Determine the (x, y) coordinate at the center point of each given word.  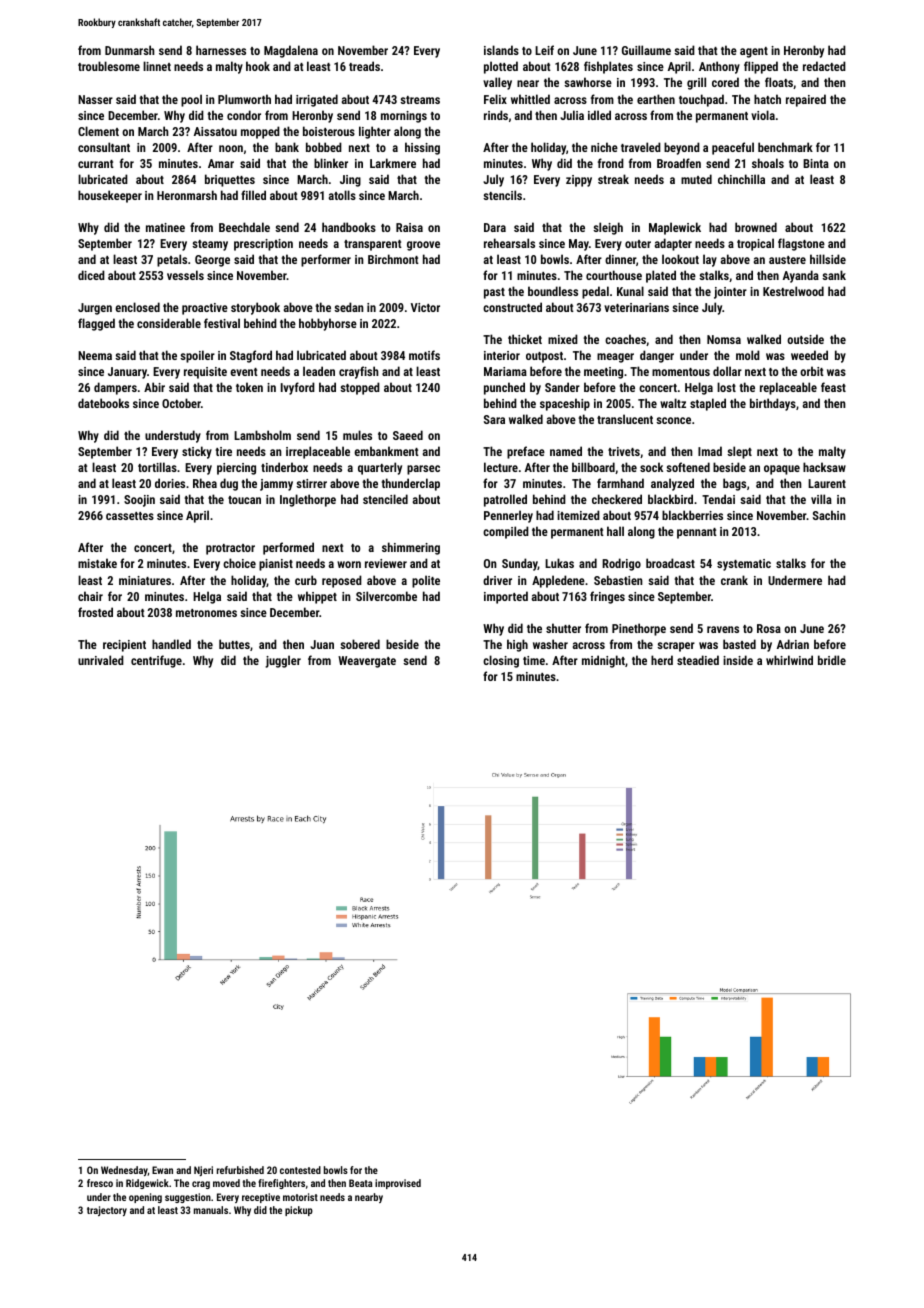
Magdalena (291, 51)
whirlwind (789, 660)
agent (754, 52)
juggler (283, 661)
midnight (603, 661)
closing (501, 661)
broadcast (670, 563)
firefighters (281, 1184)
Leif (544, 50)
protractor (230, 549)
